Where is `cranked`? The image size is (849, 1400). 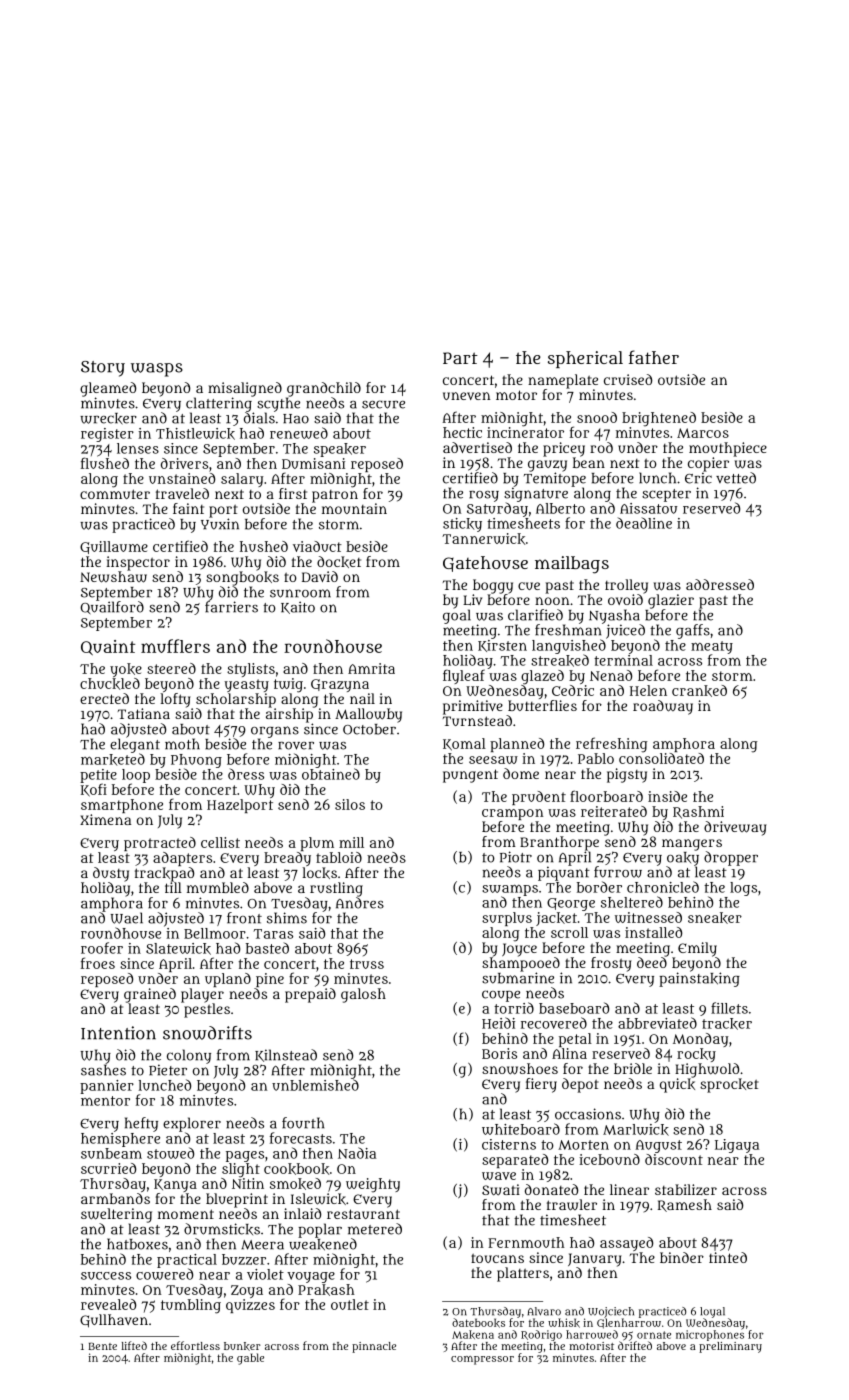 cranked is located at coordinates (699, 691).
